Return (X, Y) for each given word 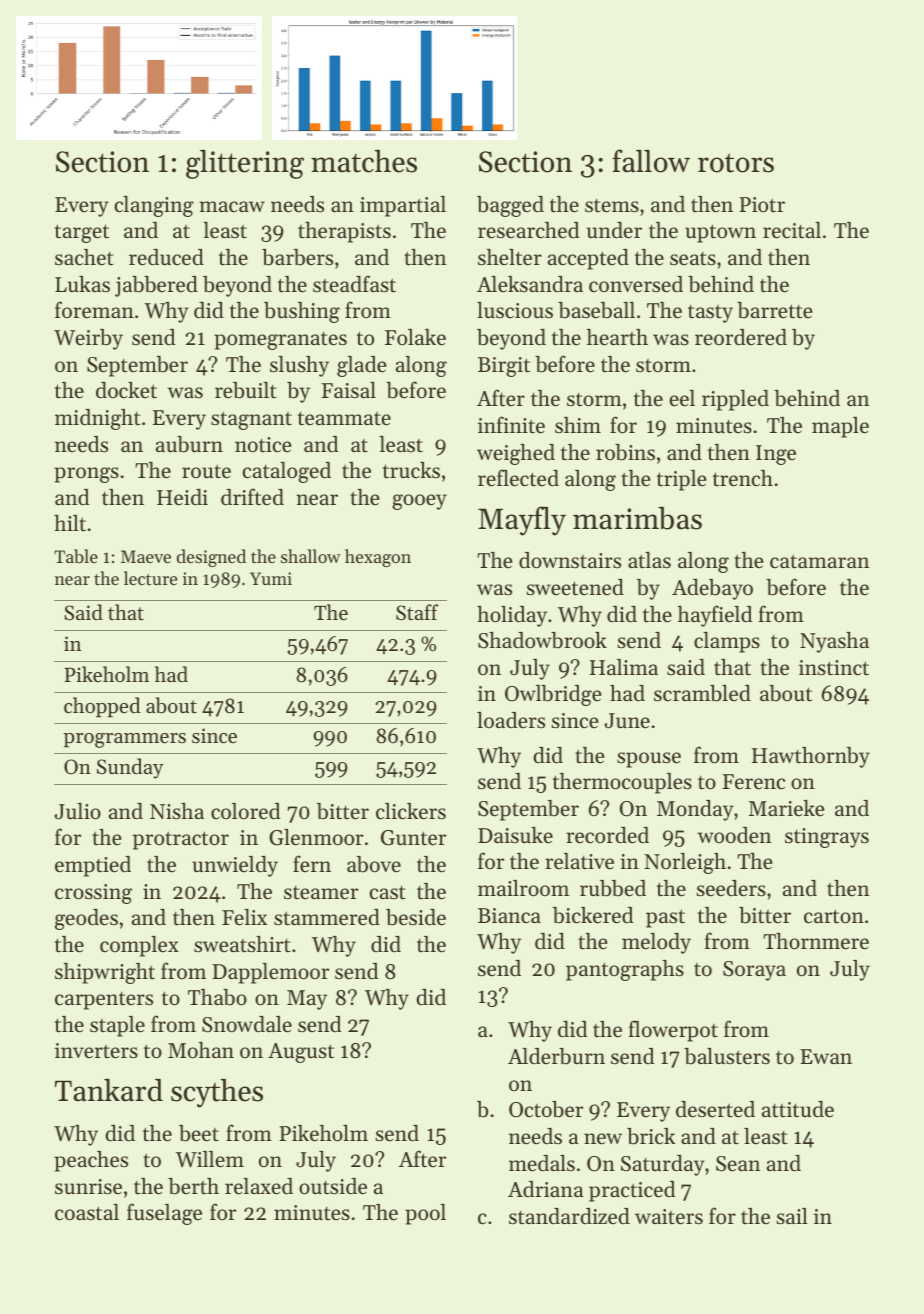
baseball (596, 310)
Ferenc (753, 782)
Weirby (88, 339)
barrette (775, 310)
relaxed (259, 1186)
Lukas (82, 284)
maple (840, 427)
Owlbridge (553, 695)
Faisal (348, 390)
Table (76, 556)
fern (312, 864)
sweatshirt (242, 944)
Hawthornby (811, 757)
